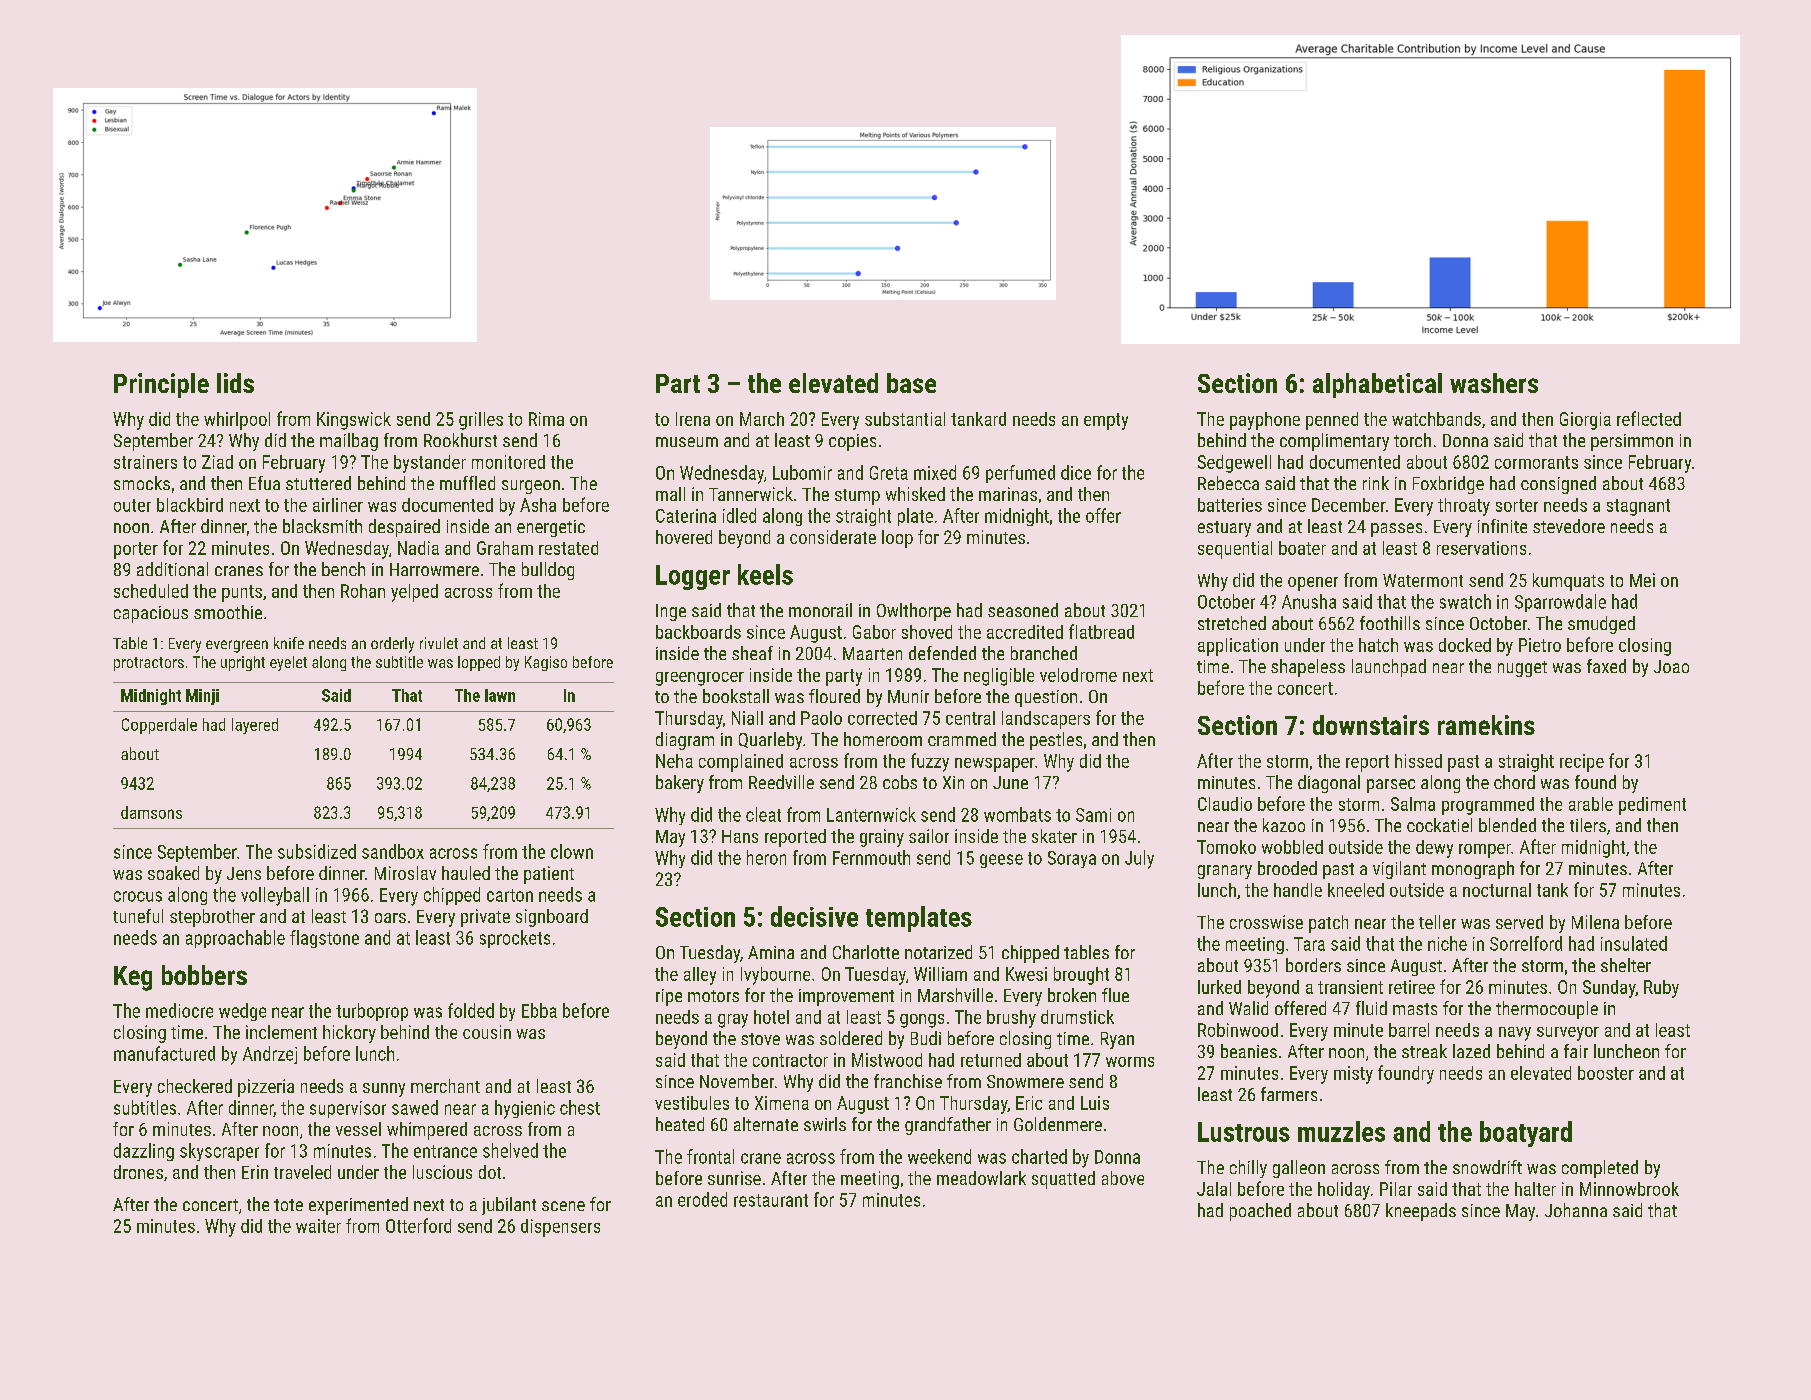 This screenshot has width=1811, height=1400. What do you see at coordinates (1486, 725) in the screenshot?
I see `ramekins` at bounding box center [1486, 725].
